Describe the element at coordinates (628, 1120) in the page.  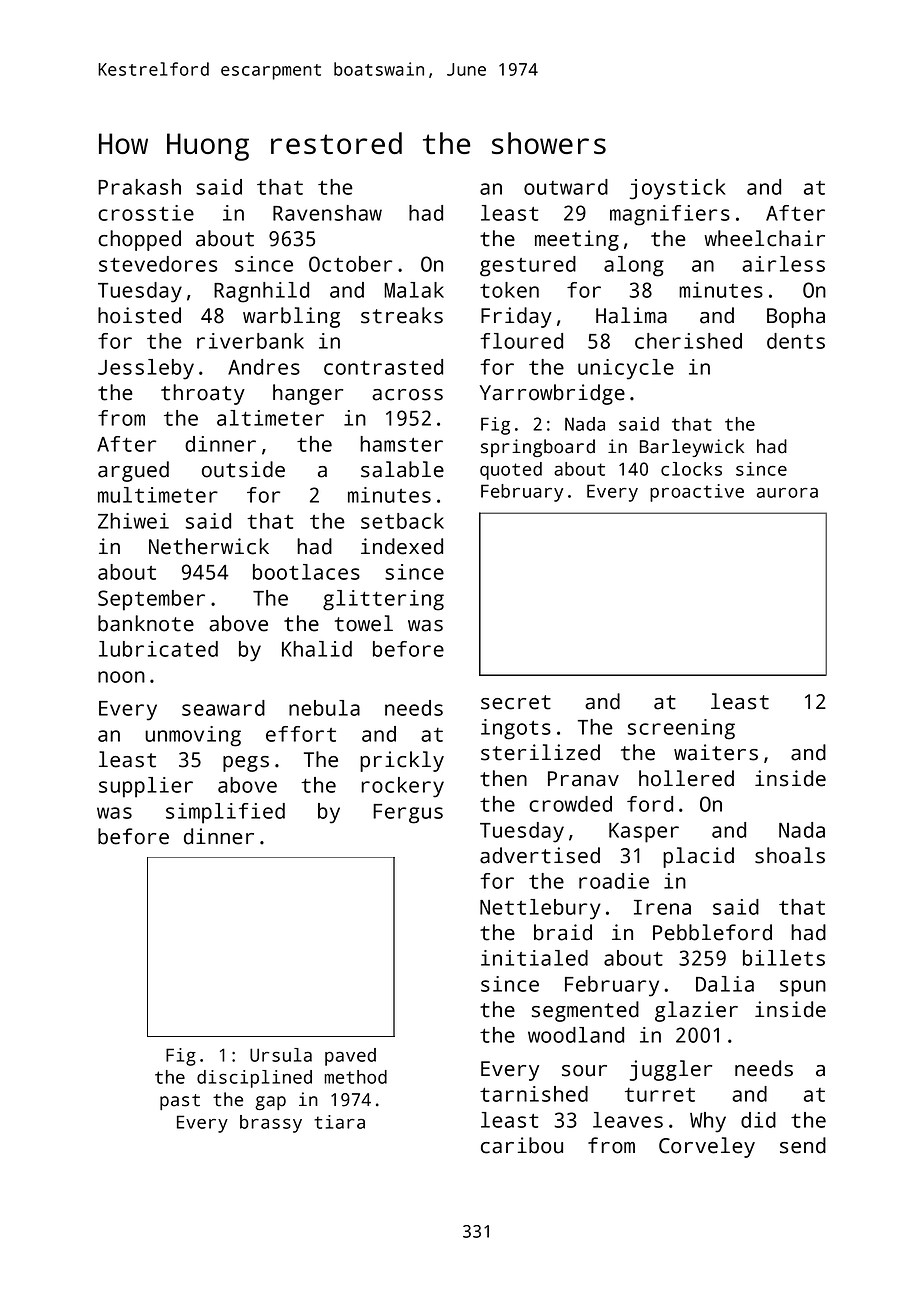
I see `leaves` at that location.
